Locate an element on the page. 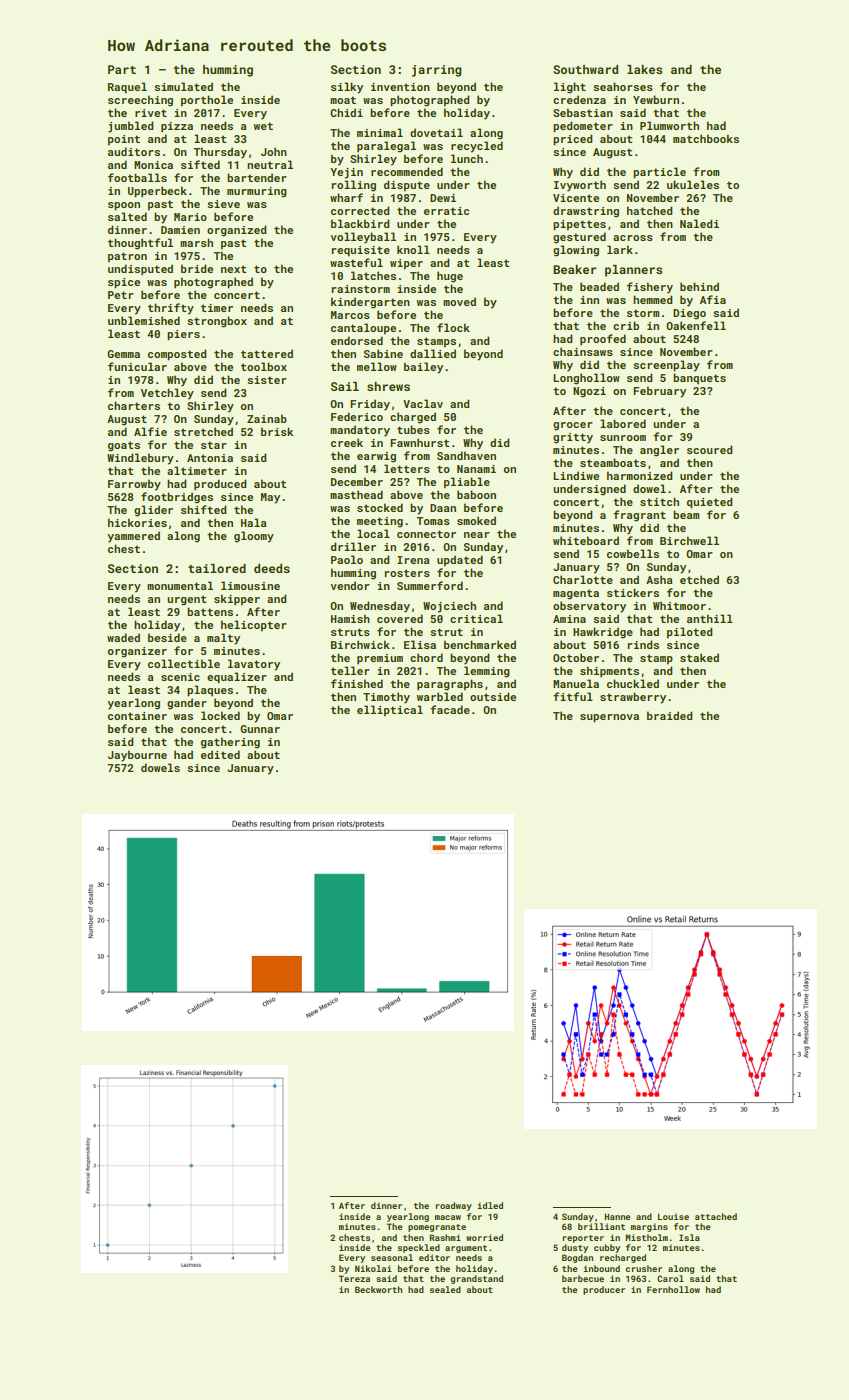  Tereza is located at coordinates (354, 1278).
